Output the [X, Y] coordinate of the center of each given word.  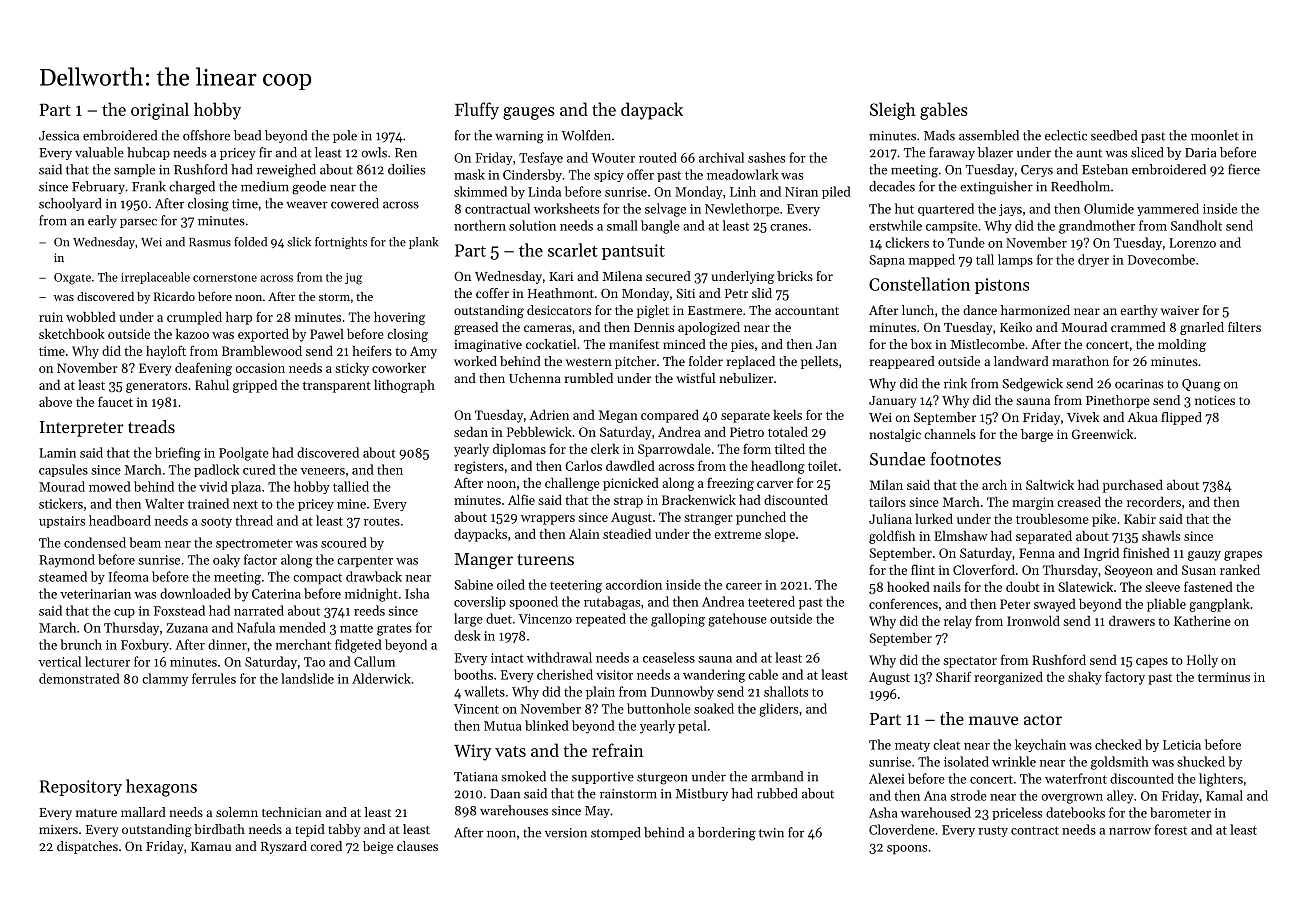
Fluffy [477, 111]
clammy [165, 679]
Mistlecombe [988, 344]
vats [510, 751]
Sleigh [893, 111]
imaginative [488, 346]
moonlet [1215, 135]
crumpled [194, 318]
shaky [1085, 678]
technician [292, 812]
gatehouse [737, 620]
